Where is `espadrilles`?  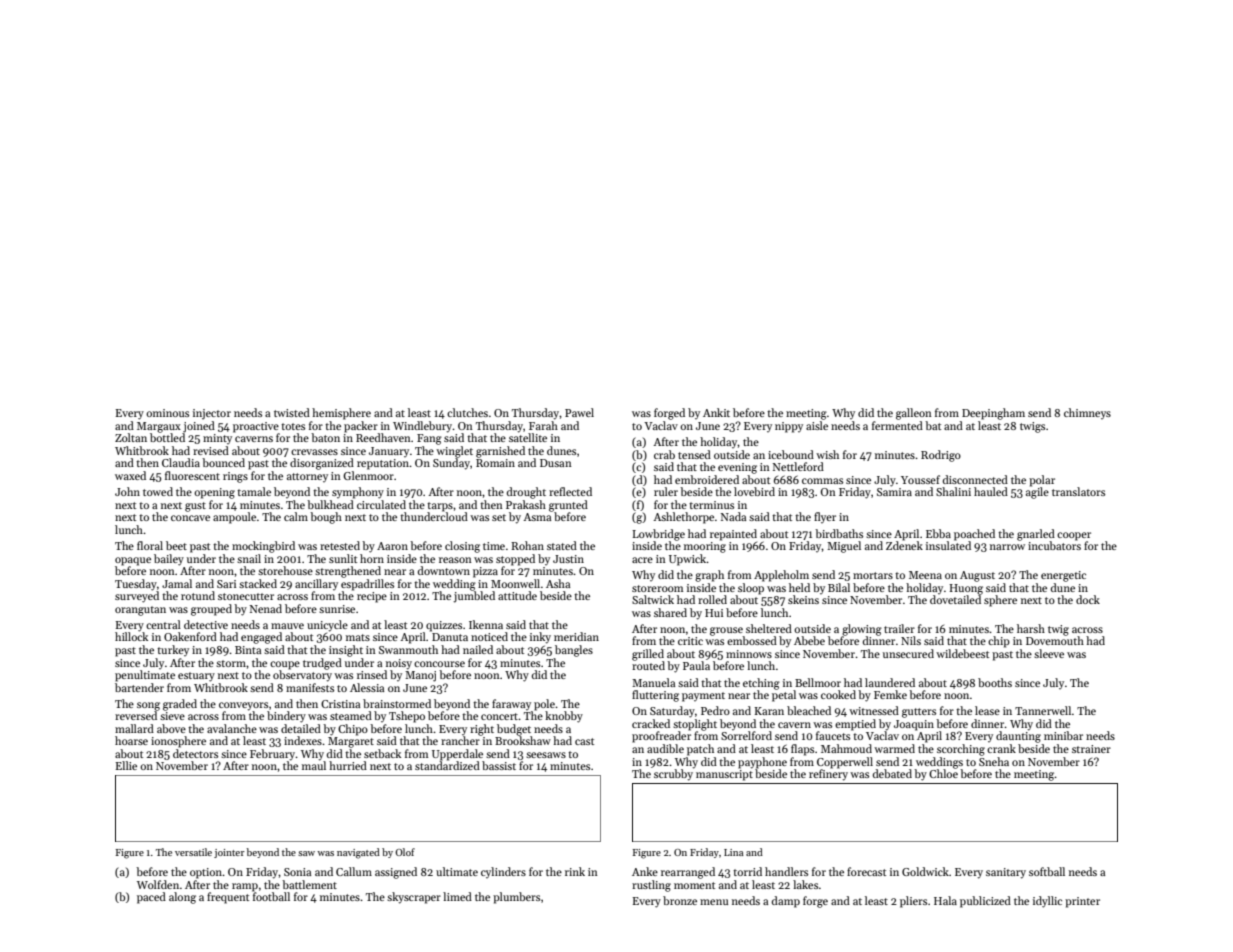 espadrilles is located at coordinates (367, 585).
